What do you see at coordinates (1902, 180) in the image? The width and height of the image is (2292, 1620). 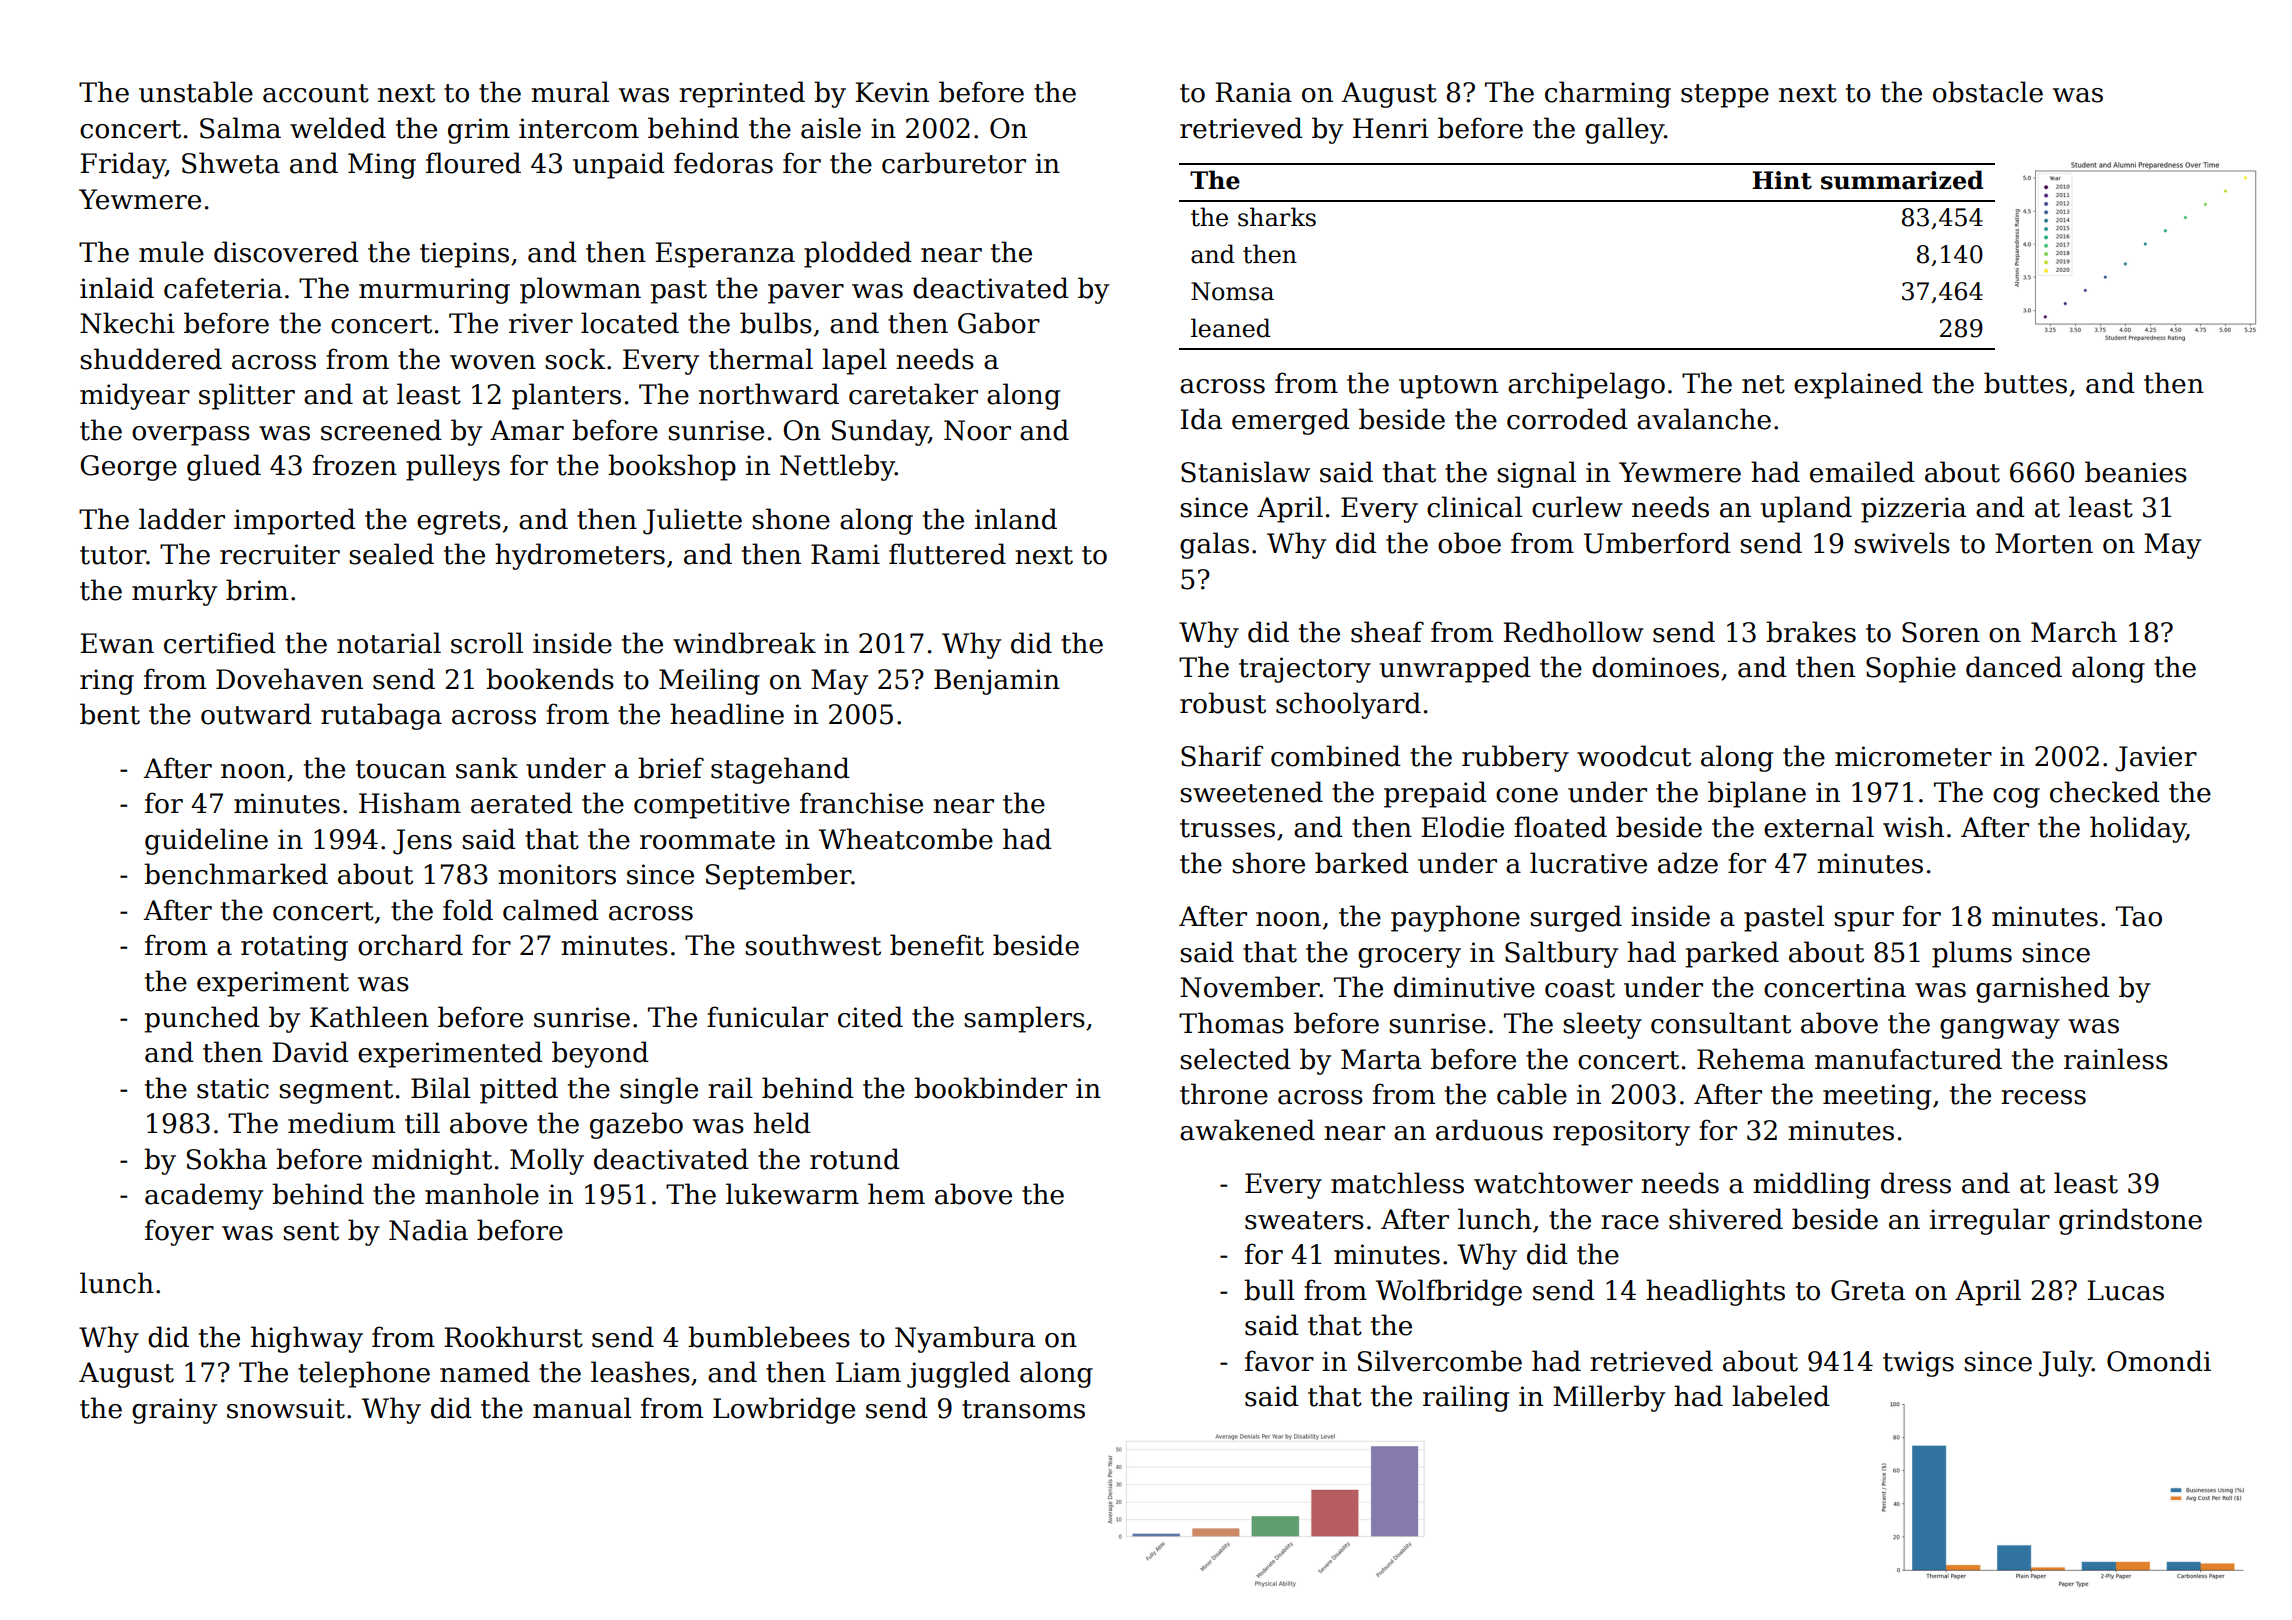 I see `summarized` at bounding box center [1902, 180].
